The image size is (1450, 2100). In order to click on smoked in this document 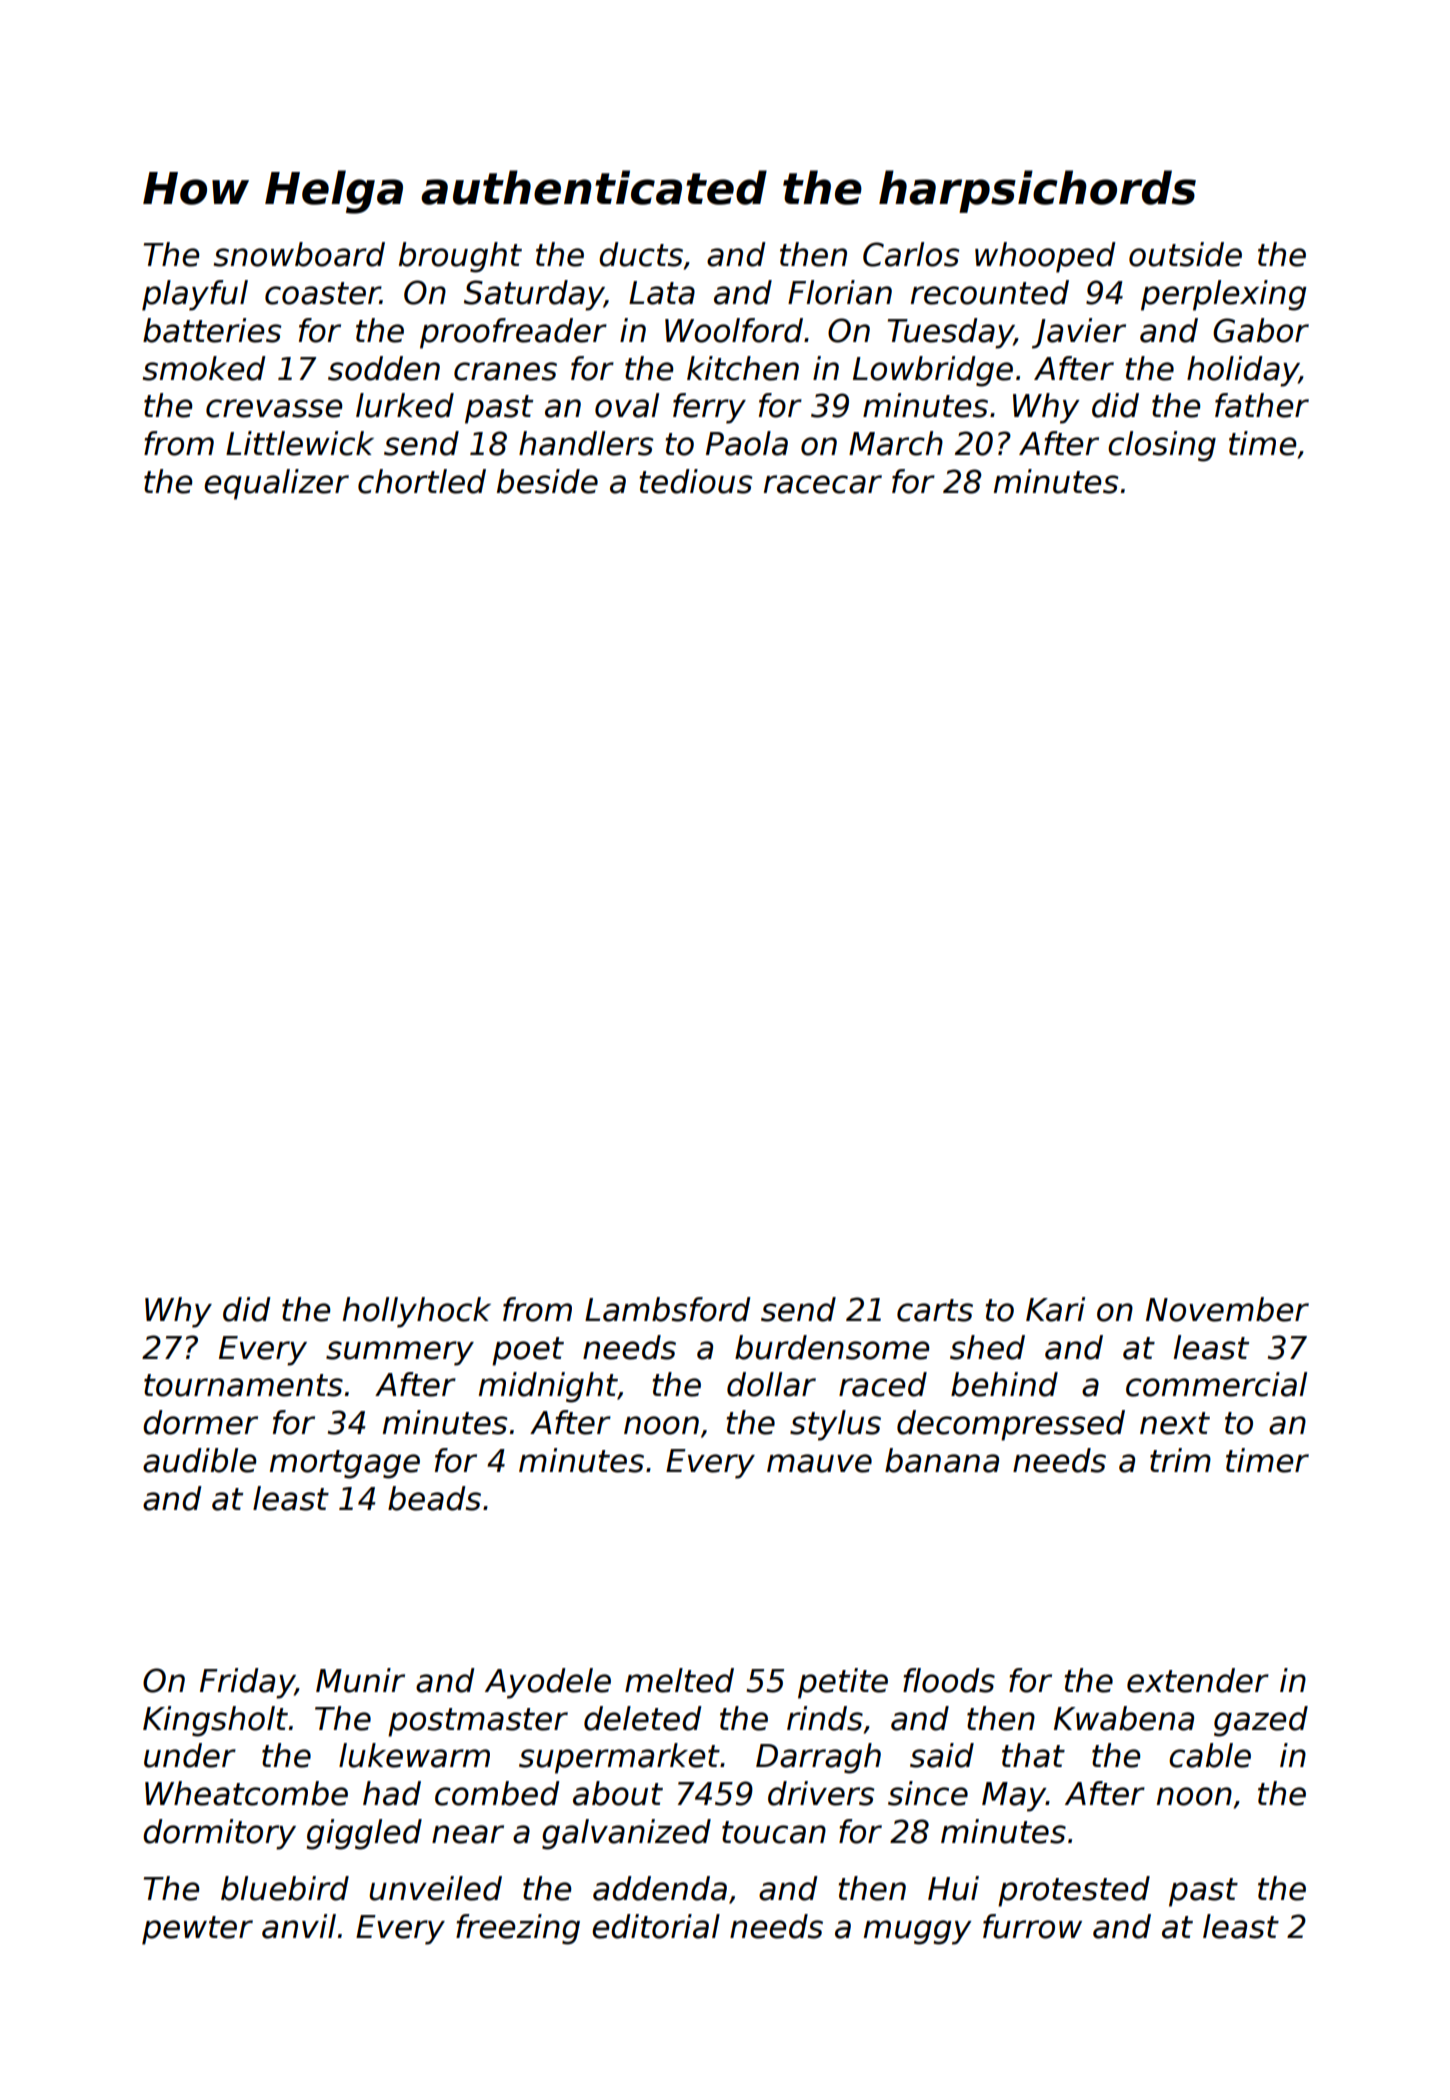, I will do `click(204, 368)`.
